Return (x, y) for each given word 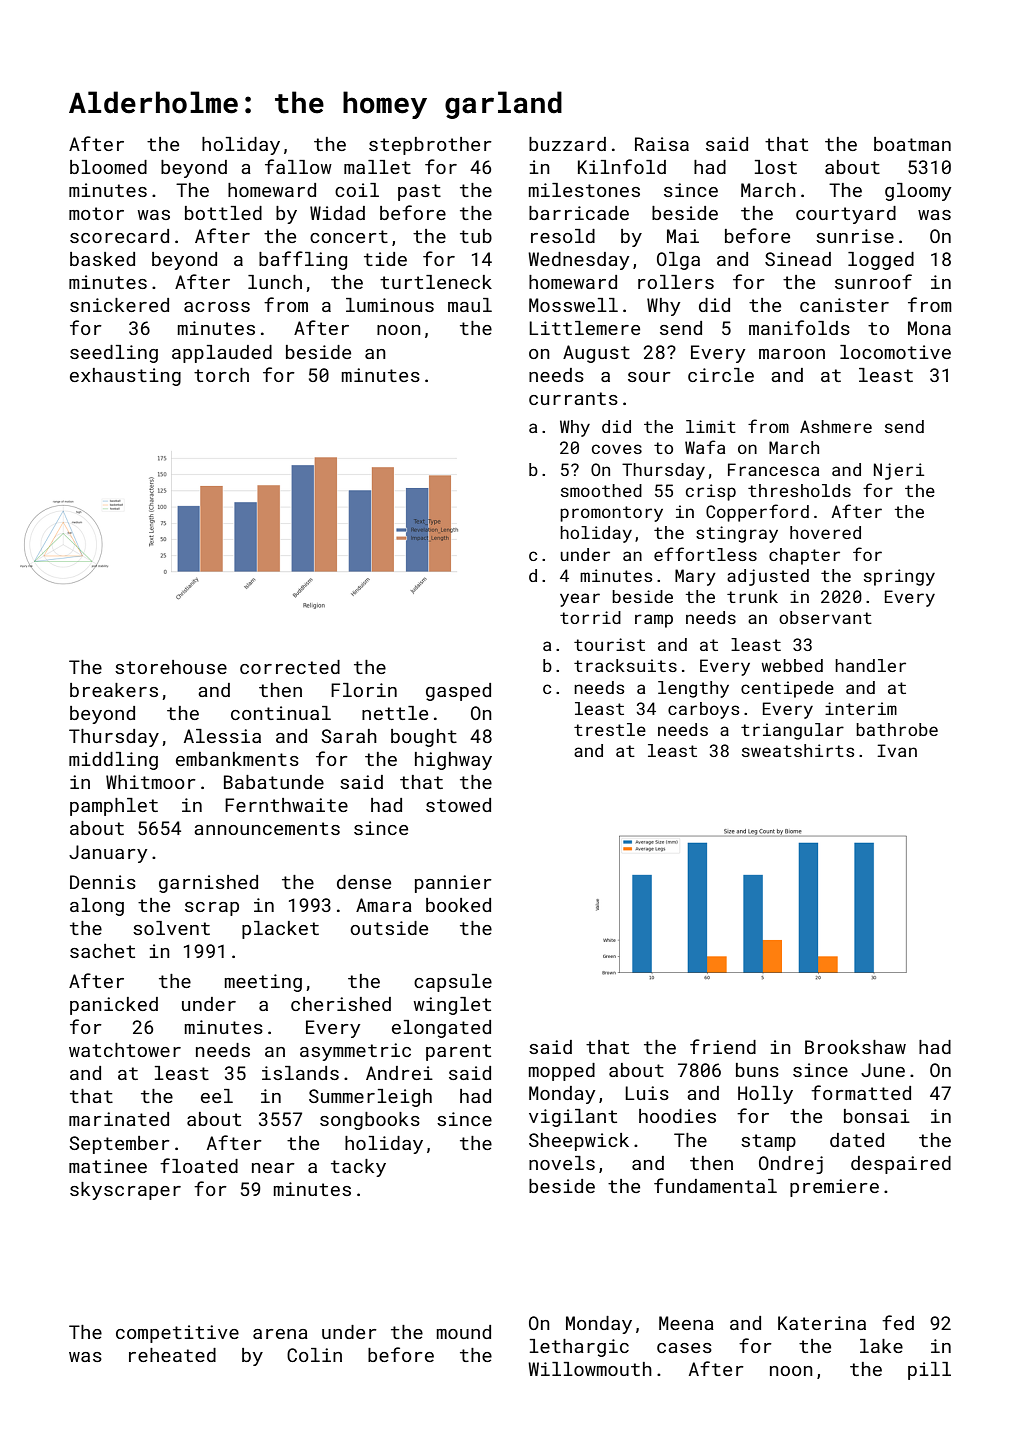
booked (458, 905)
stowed (458, 805)
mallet (377, 167)
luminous (390, 305)
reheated (172, 1355)
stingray (737, 534)
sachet (102, 951)
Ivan (897, 750)
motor (96, 213)
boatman (912, 144)
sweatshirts (798, 750)
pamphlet (114, 807)
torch (221, 375)
